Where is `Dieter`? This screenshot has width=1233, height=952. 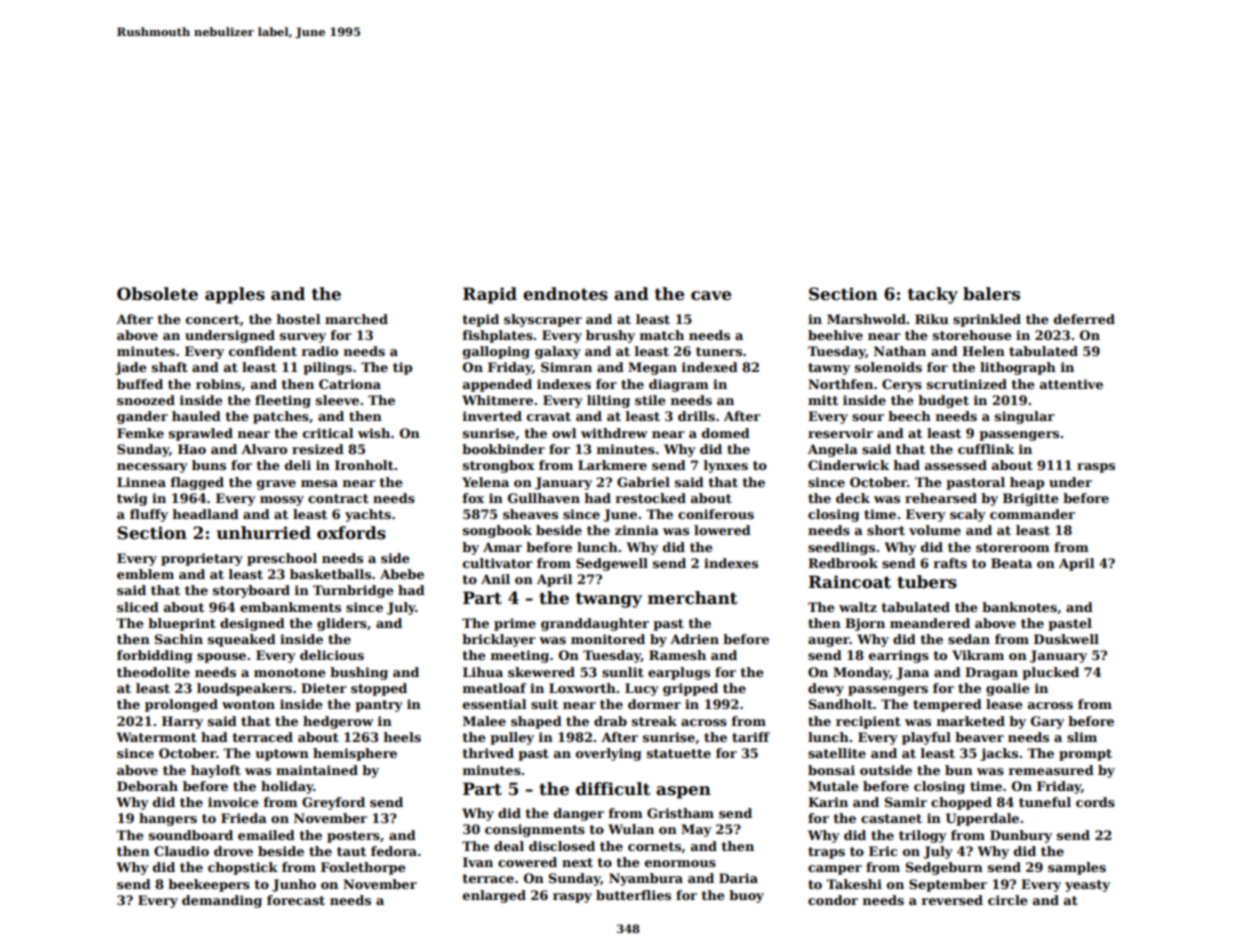 Dieter is located at coordinates (324, 688).
